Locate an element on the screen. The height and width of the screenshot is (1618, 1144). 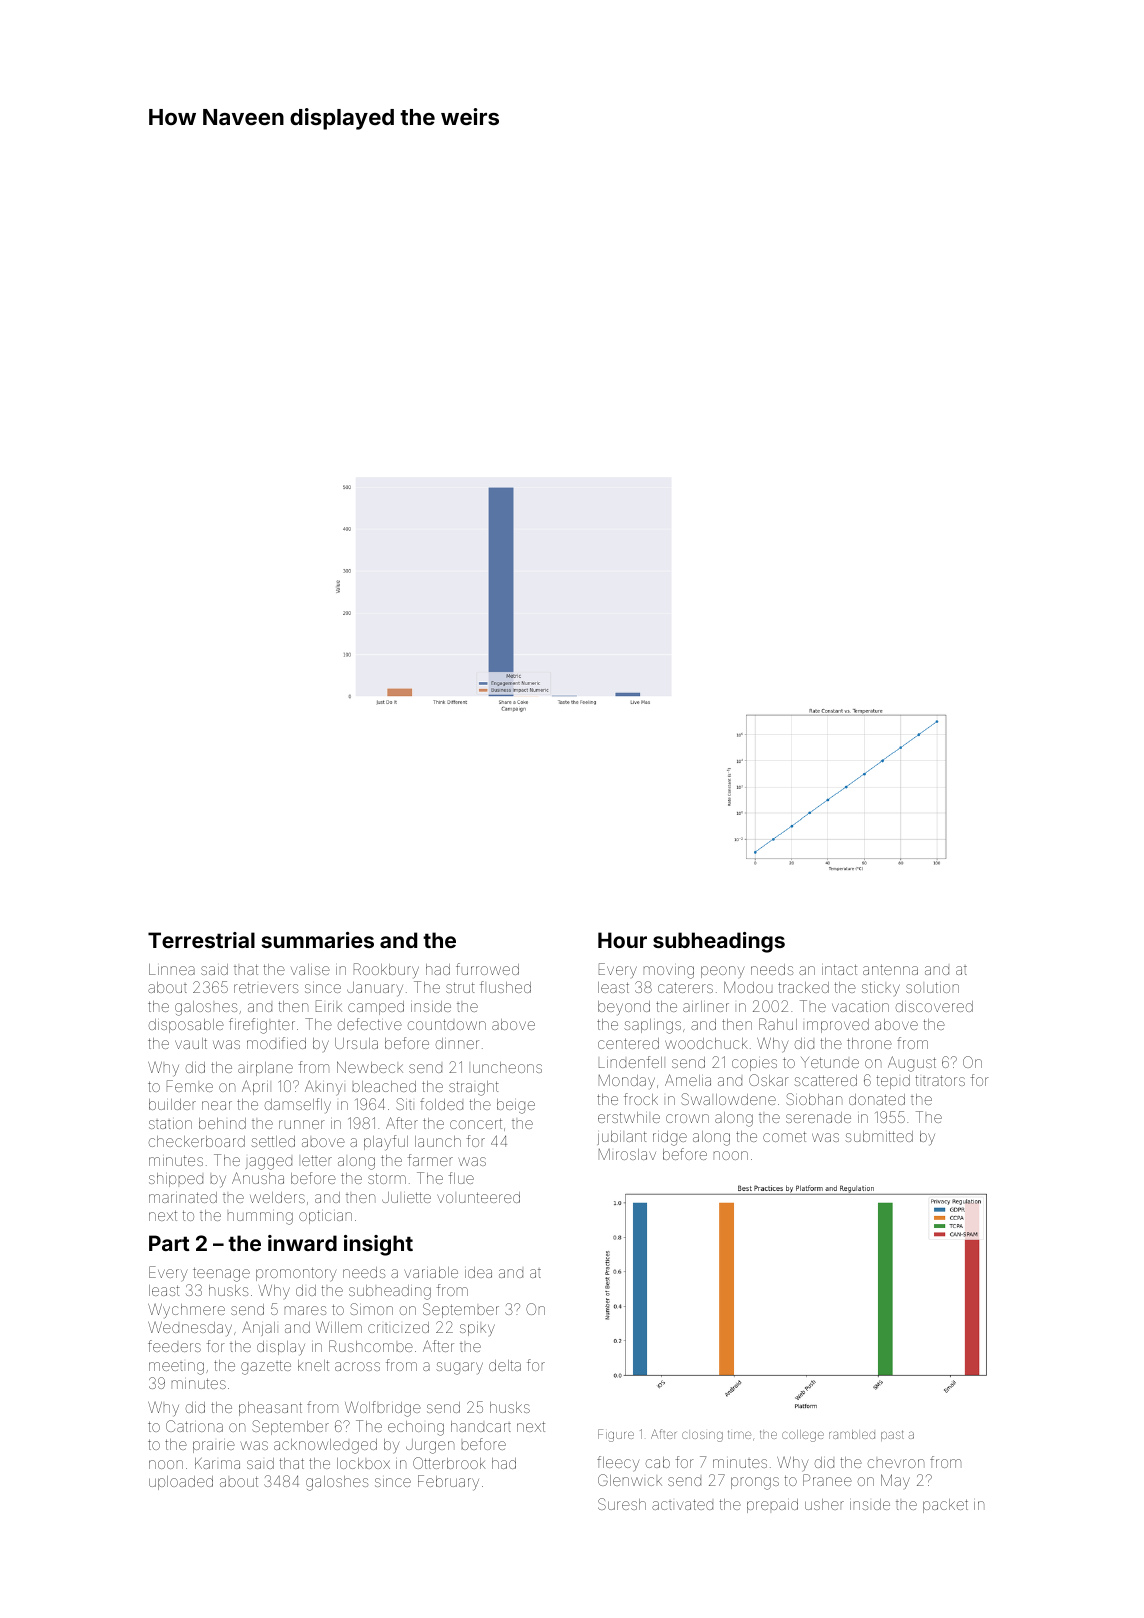
time is located at coordinates (739, 1434).
